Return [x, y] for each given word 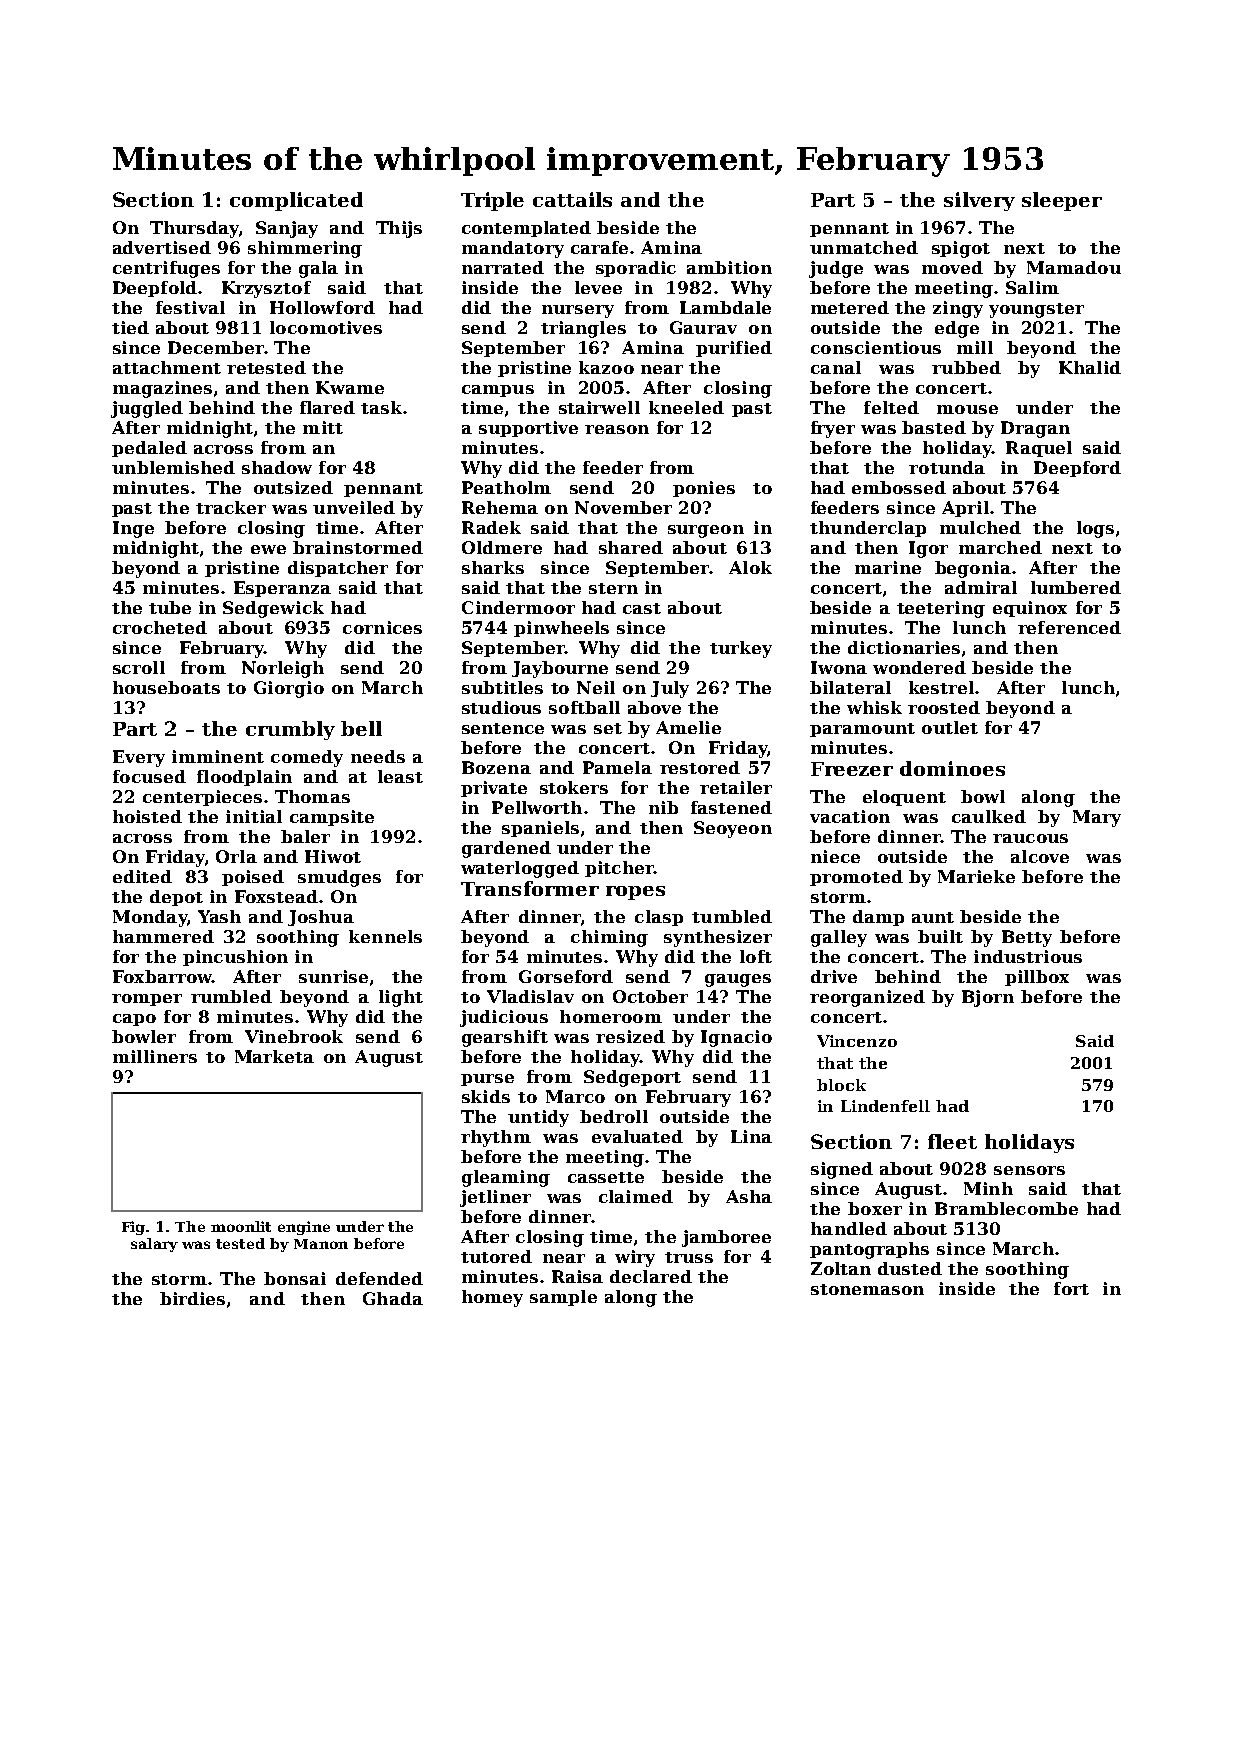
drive [834, 976]
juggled [147, 409]
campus [498, 391]
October [650, 996]
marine [888, 567]
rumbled [231, 996]
